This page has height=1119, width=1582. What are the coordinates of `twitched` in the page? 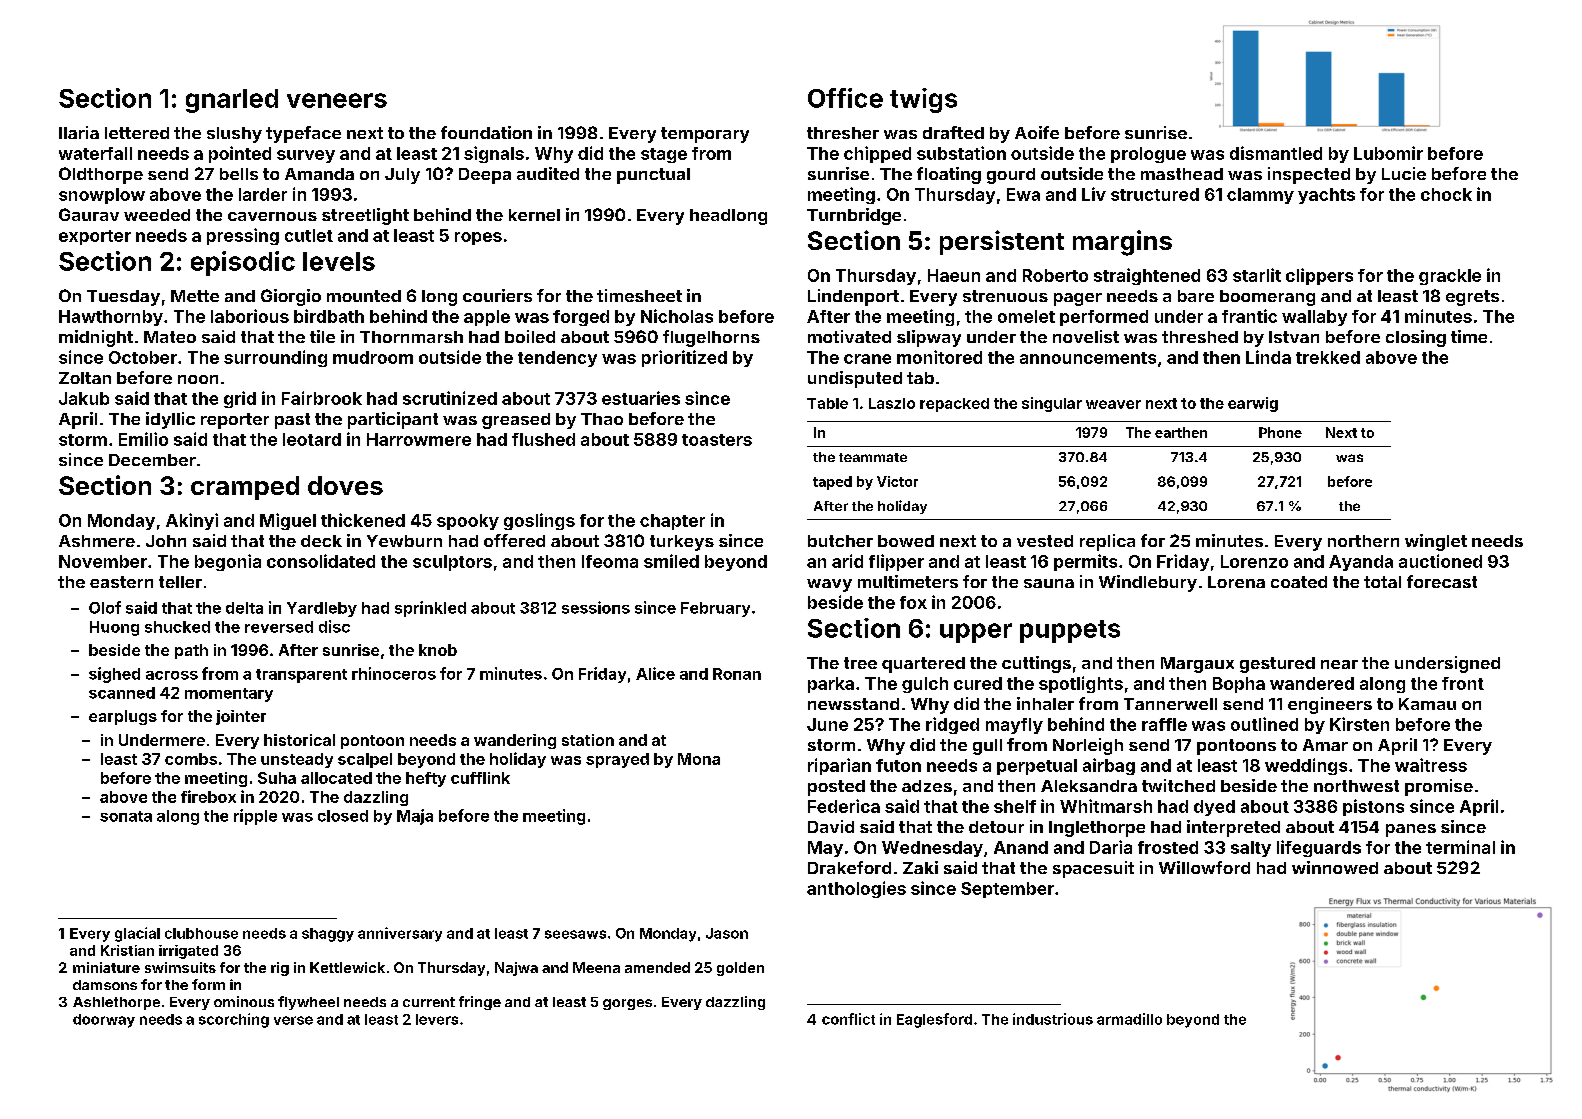 It's located at (1178, 785).
